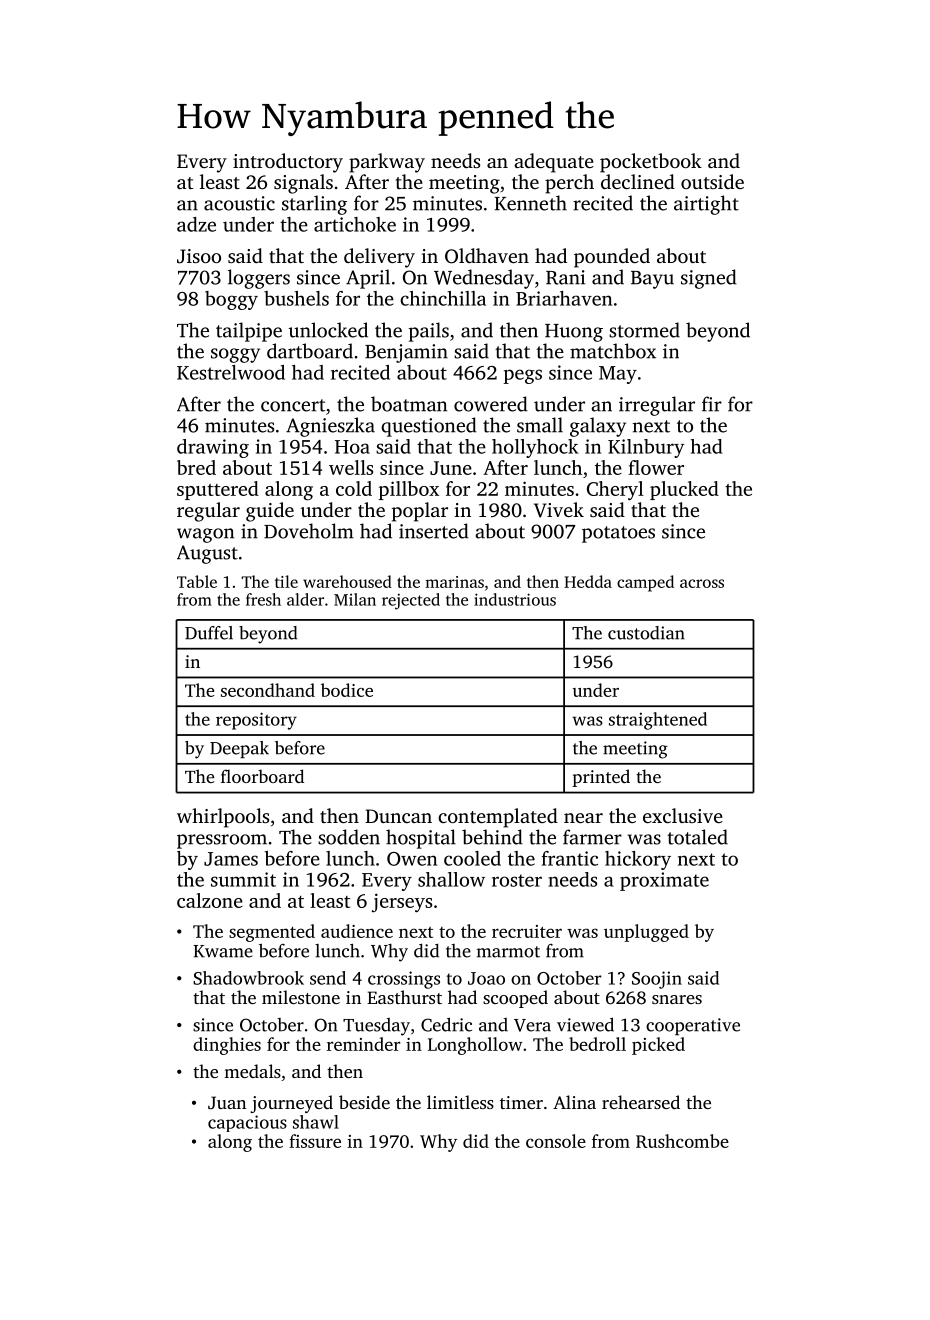 Image resolution: width=930 pixels, height=1320 pixels. What do you see at coordinates (288, 163) in the page?
I see `introductory` at bounding box center [288, 163].
